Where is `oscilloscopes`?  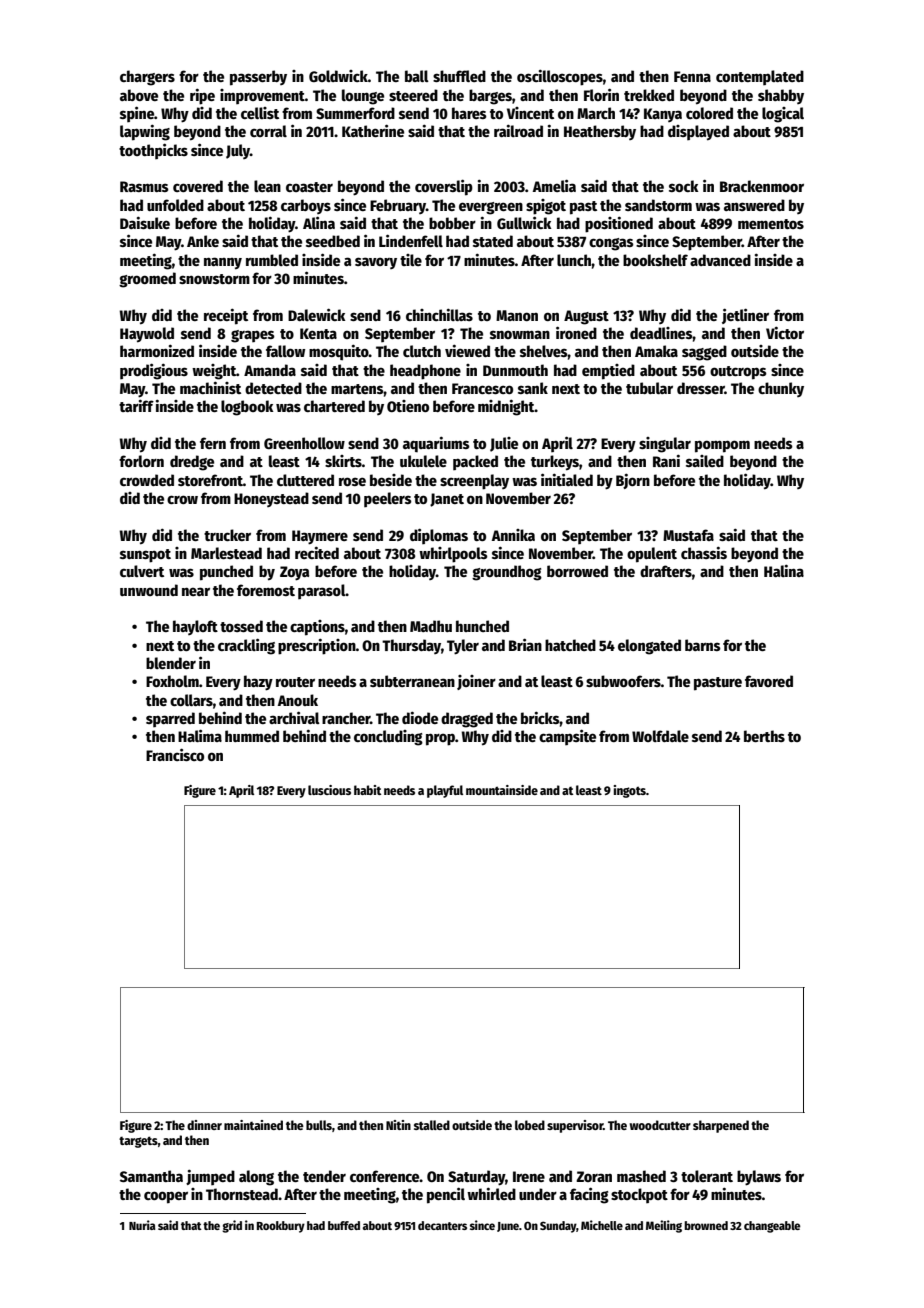
oscilloscopes is located at coordinates (560, 77).
